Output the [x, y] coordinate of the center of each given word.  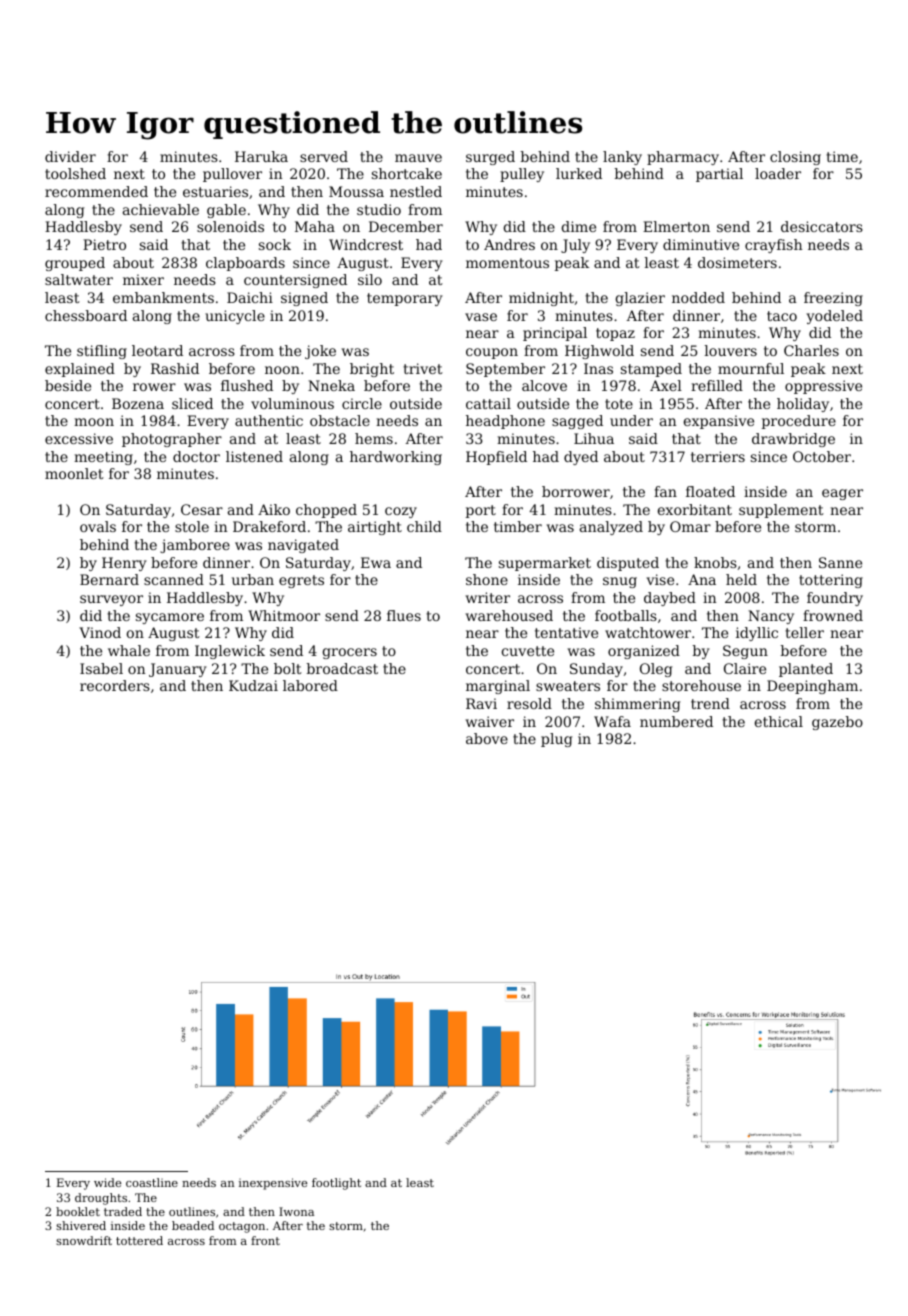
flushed [247, 385]
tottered [139, 1240]
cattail [488, 403]
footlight [336, 1184]
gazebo [837, 723]
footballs [626, 615]
